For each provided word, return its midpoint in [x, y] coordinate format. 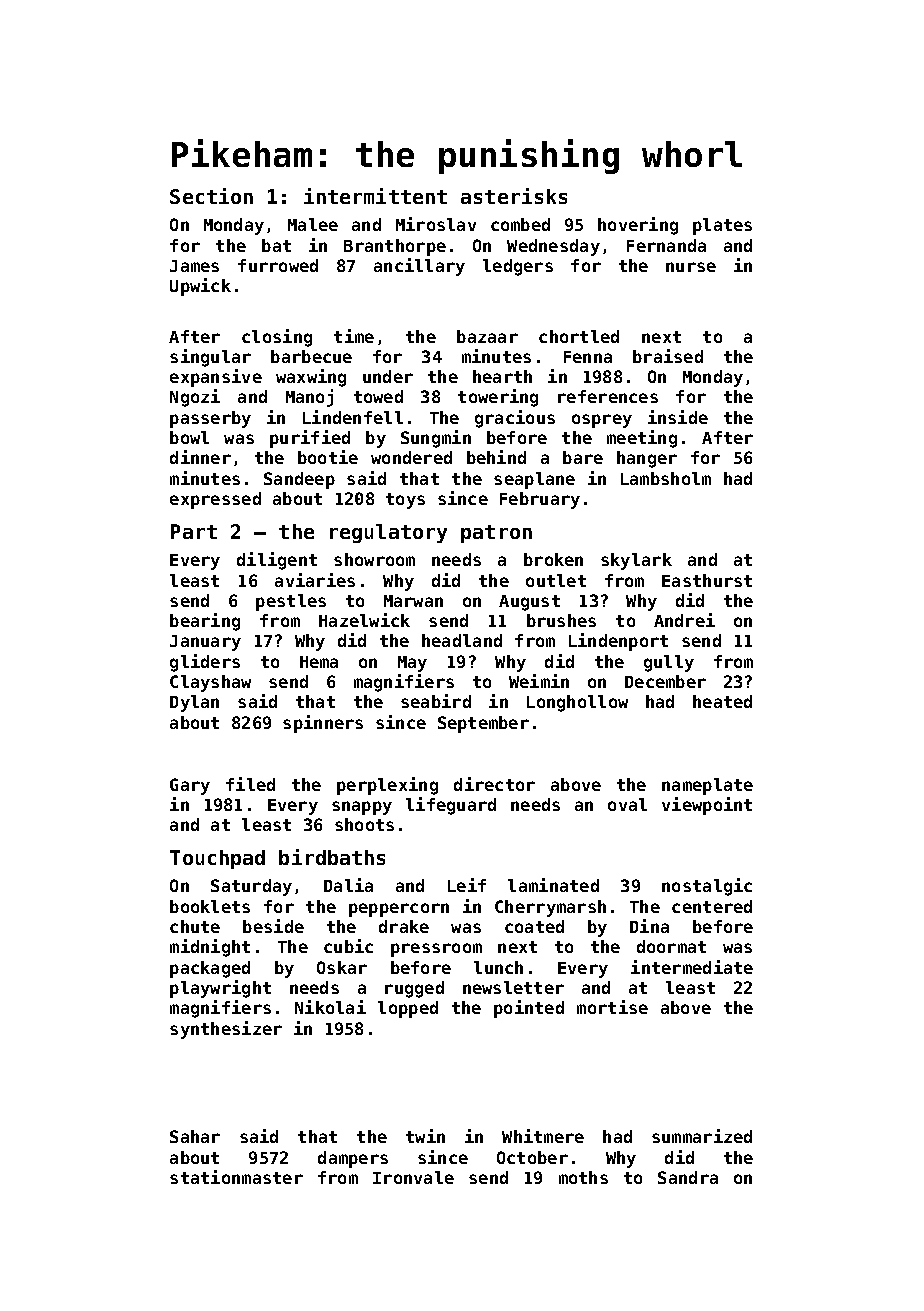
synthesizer [226, 1030]
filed [250, 784]
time [354, 336]
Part [194, 531]
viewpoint [707, 806]
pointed [529, 1009]
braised [668, 356]
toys [405, 501]
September [483, 724]
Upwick [200, 287]
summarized [702, 1136]
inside [678, 417]
